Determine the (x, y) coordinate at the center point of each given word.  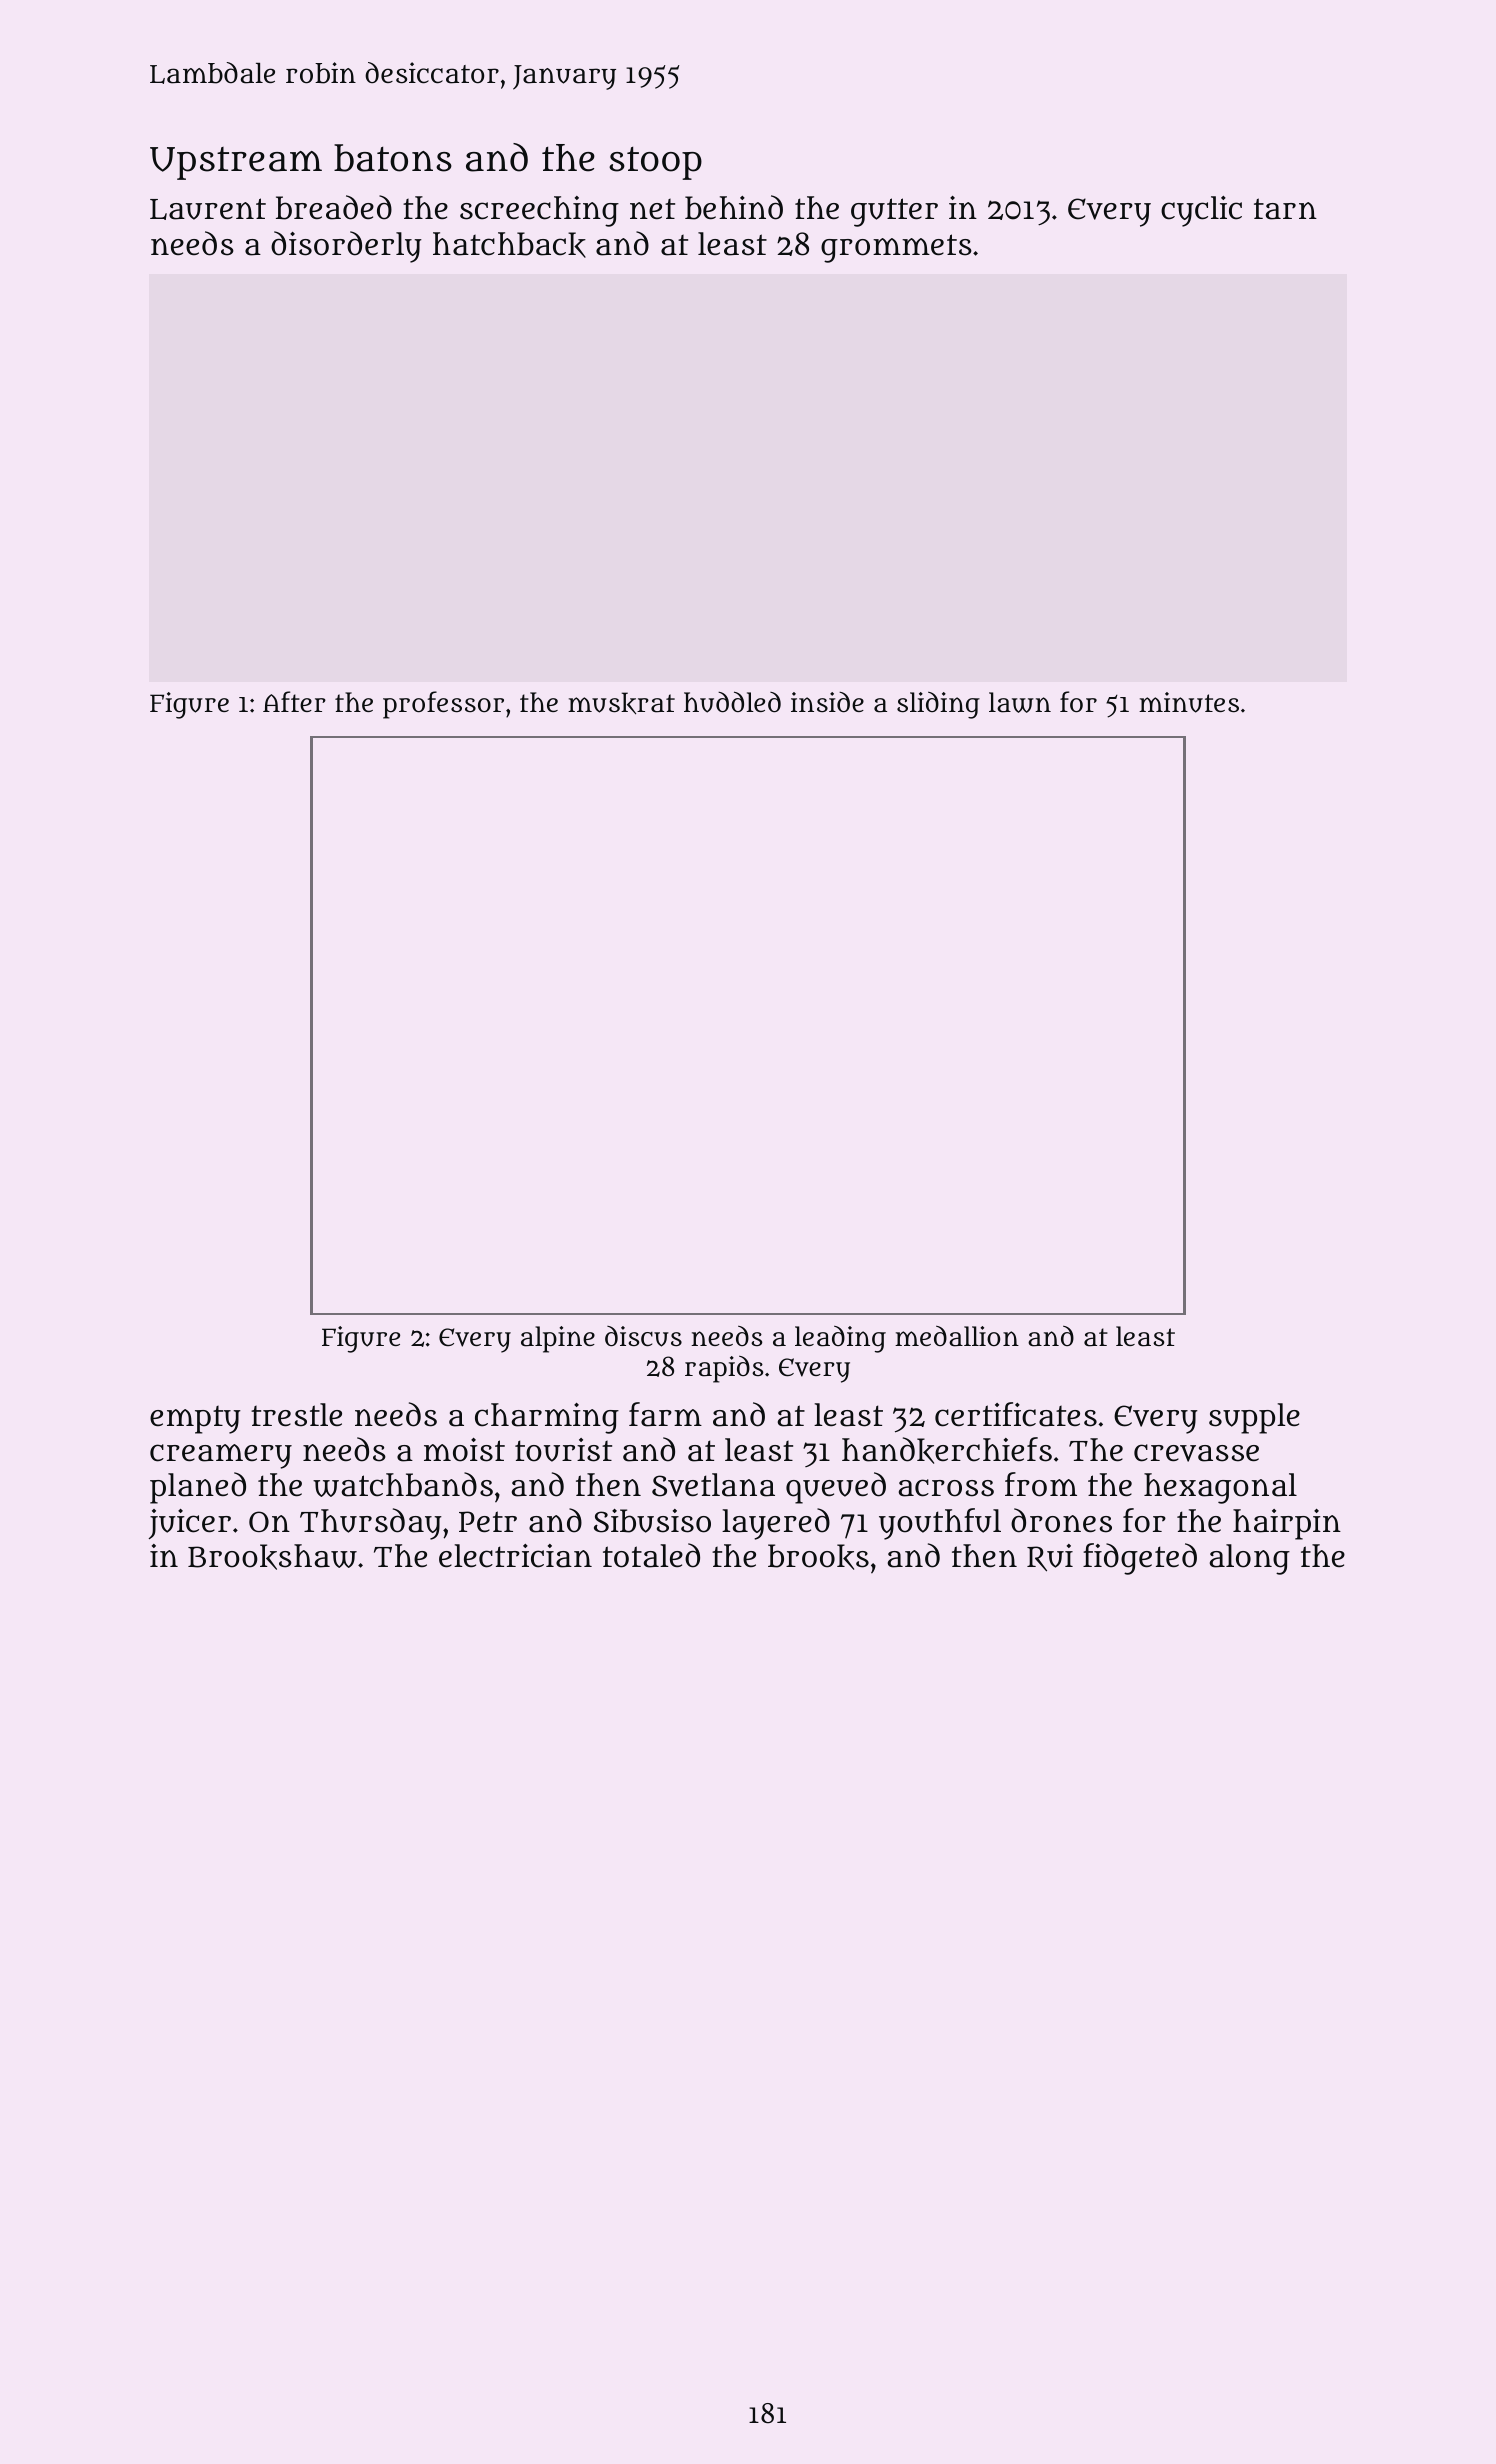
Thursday (371, 1524)
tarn (1285, 209)
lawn (1020, 702)
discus (643, 1336)
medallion (957, 1336)
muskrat (621, 703)
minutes (1189, 702)
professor (443, 705)
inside (827, 702)
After (294, 701)
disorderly (346, 247)
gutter (894, 212)
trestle (296, 1415)
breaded (334, 207)
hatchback (509, 245)
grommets (896, 248)
